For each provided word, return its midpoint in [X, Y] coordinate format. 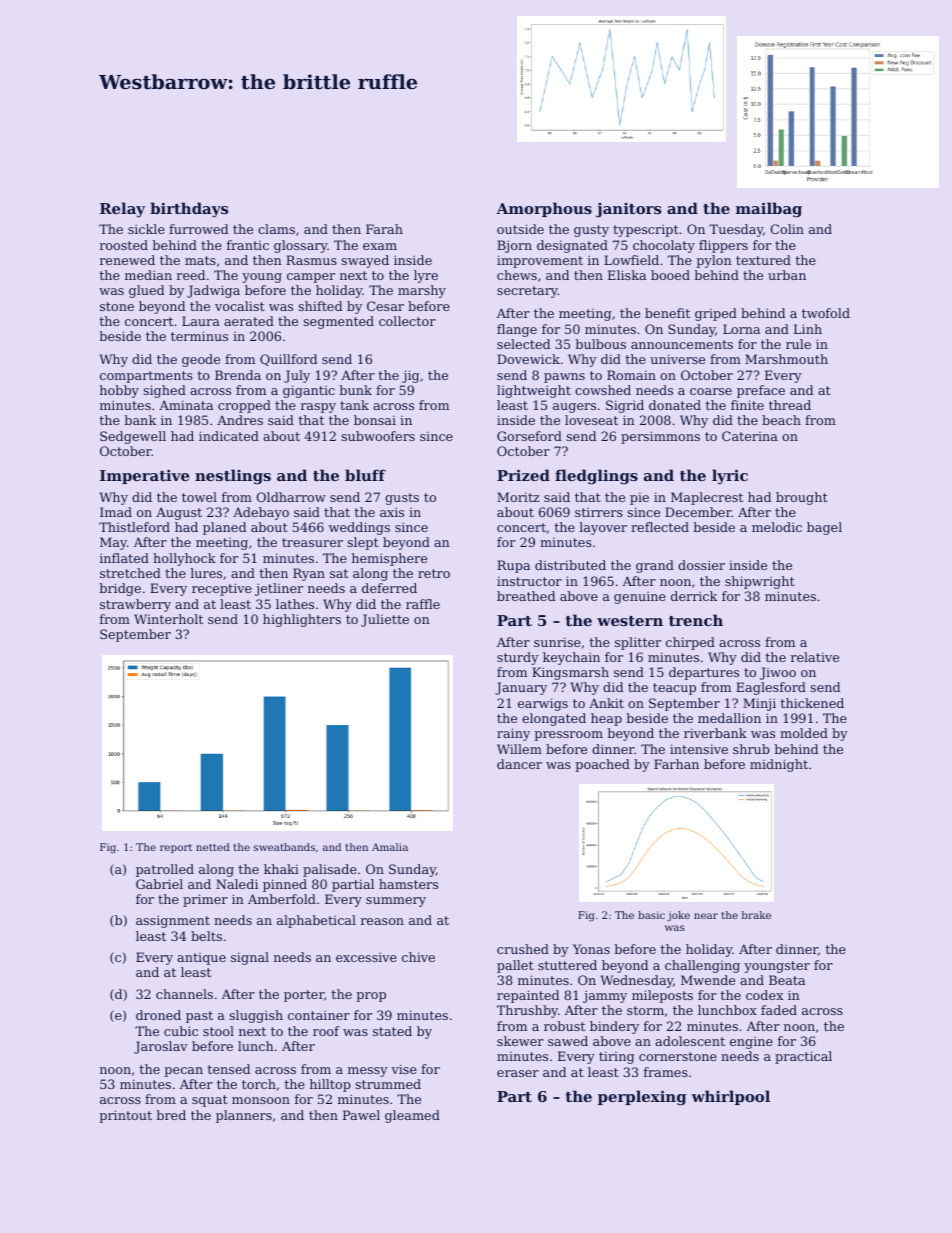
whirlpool [730, 1097]
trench [696, 620]
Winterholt [168, 619]
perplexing [642, 1098]
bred [171, 1115]
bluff [365, 475]
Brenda [238, 375]
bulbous [600, 344]
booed [670, 275]
